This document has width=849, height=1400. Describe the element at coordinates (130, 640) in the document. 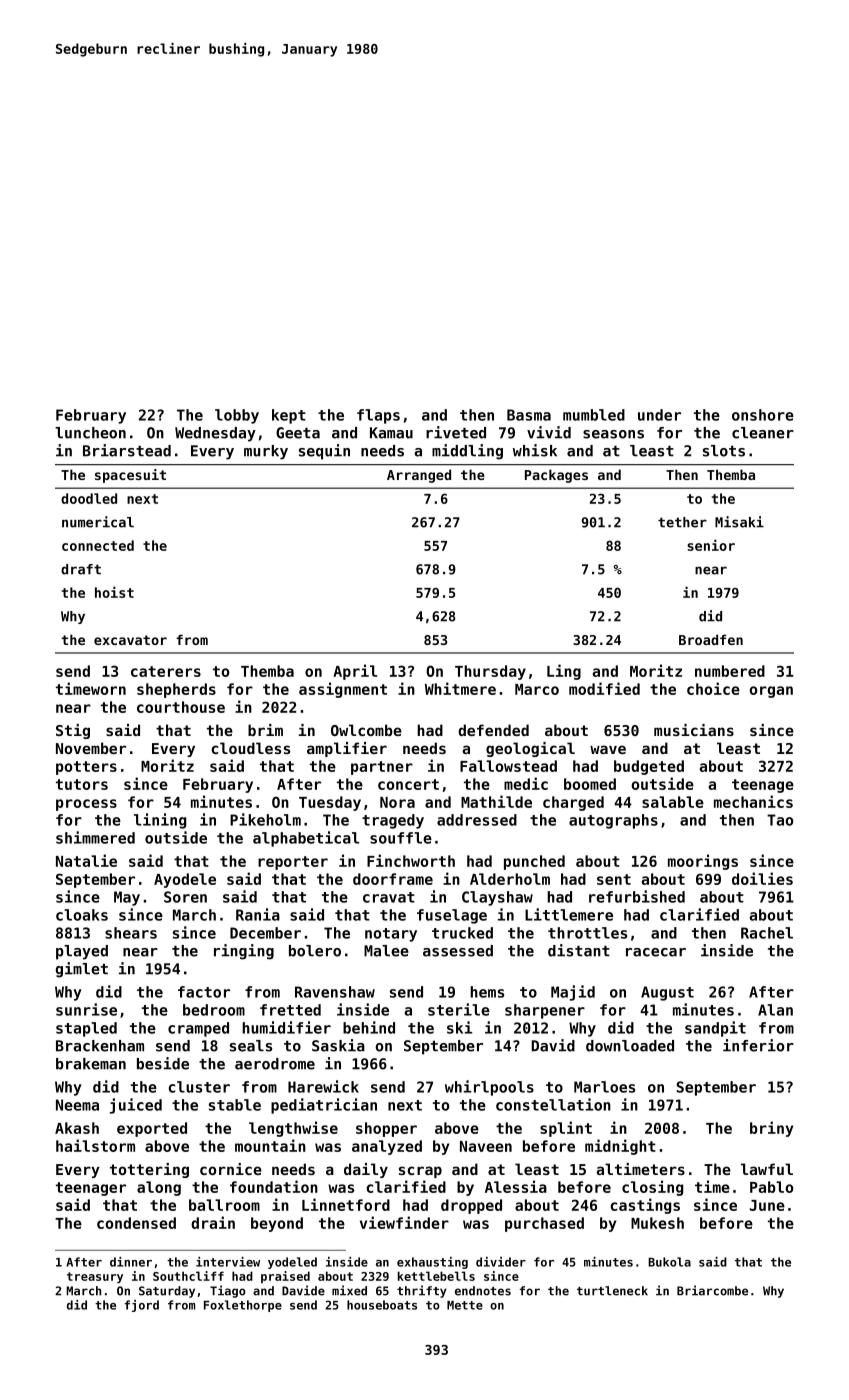

I see `excavator` at that location.
